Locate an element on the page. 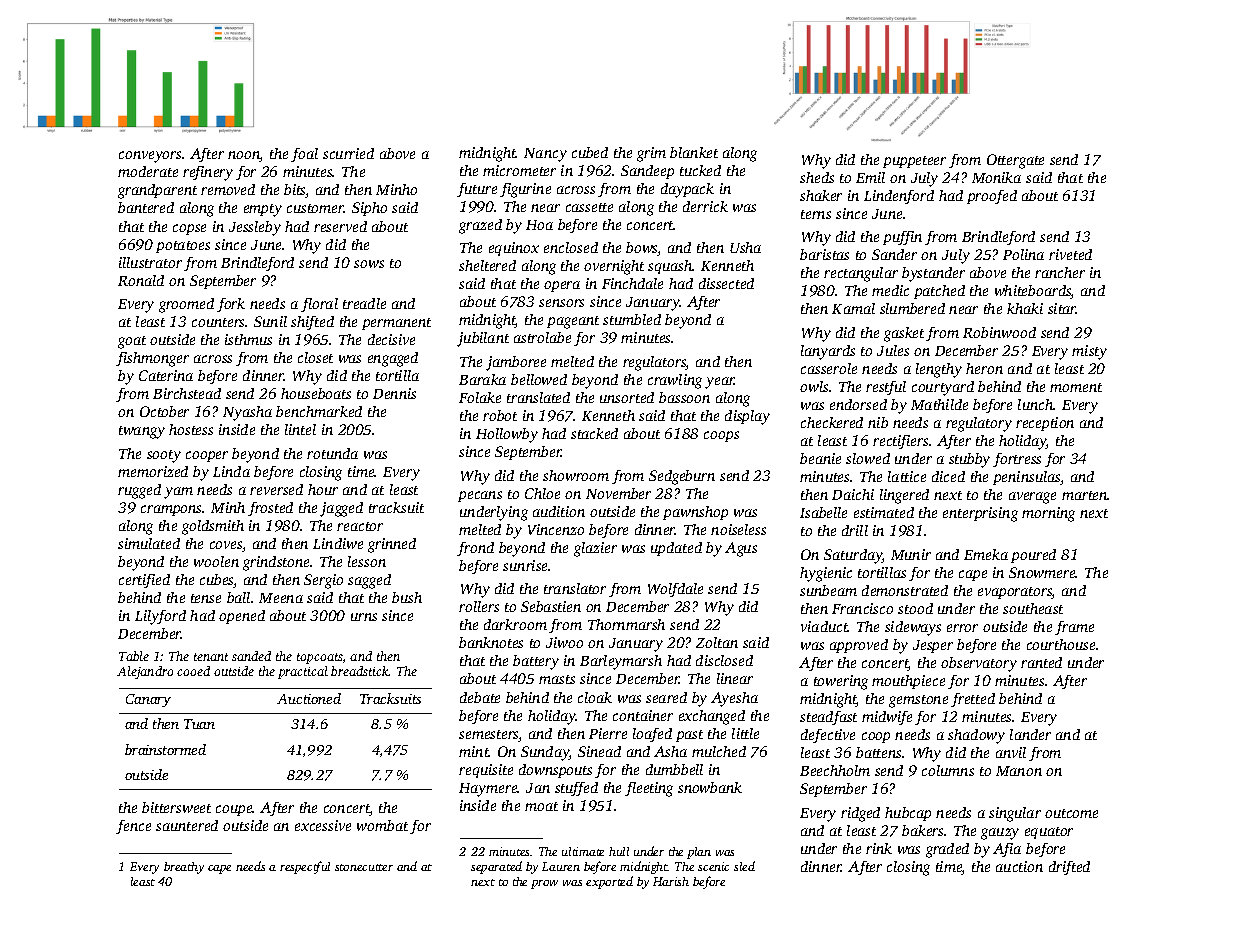 The height and width of the image is (952, 1233). Snowmere is located at coordinates (1042, 572).
